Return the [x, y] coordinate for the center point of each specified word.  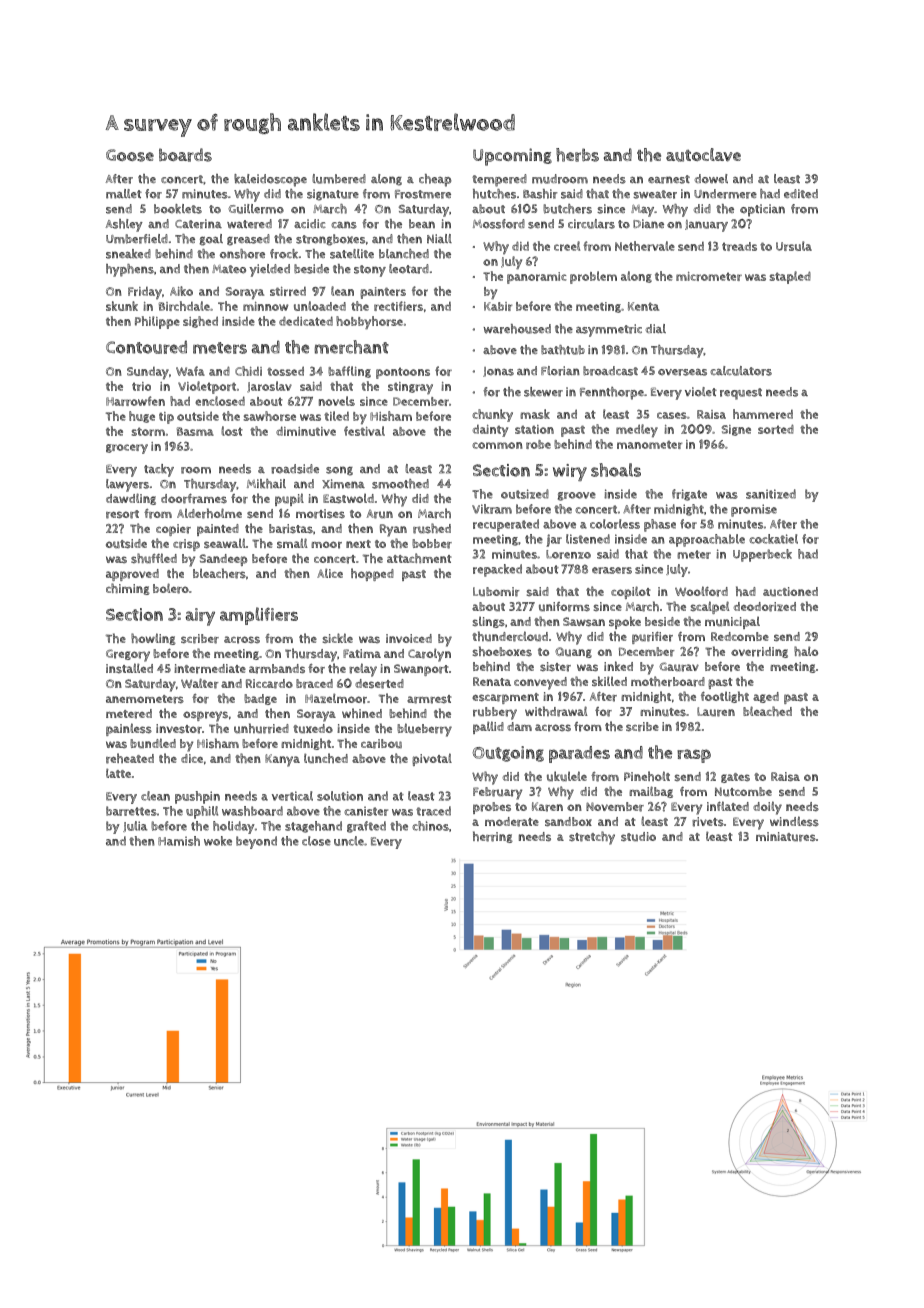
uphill [202, 812]
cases [672, 415]
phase [660, 525]
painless [129, 729]
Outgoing [508, 754]
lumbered [339, 179]
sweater [655, 194]
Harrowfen [135, 401]
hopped [372, 574]
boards [185, 155]
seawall [225, 543]
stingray [410, 388]
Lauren [716, 712]
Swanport [421, 670]
